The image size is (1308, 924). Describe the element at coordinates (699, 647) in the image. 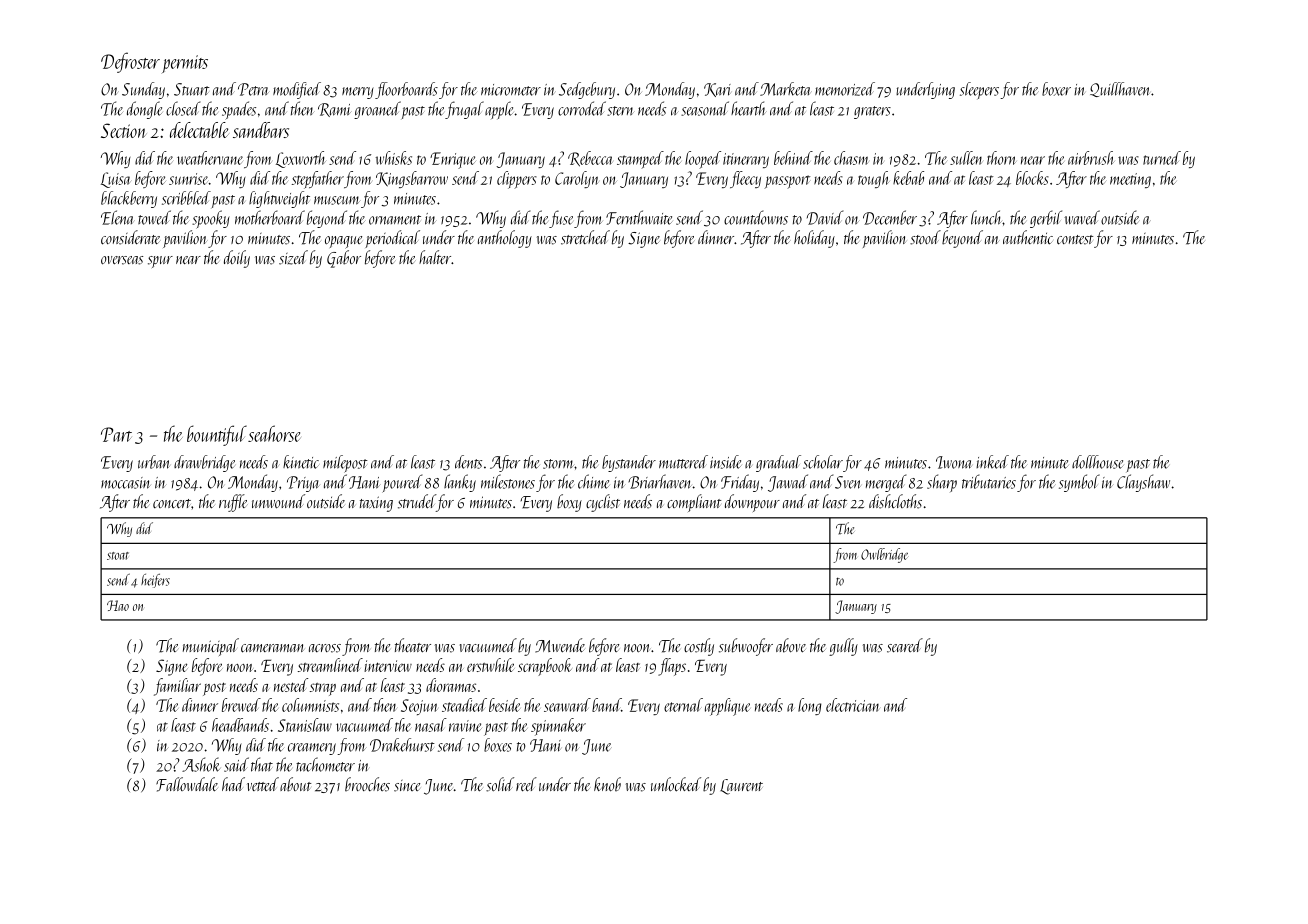

I see `costly` at that location.
